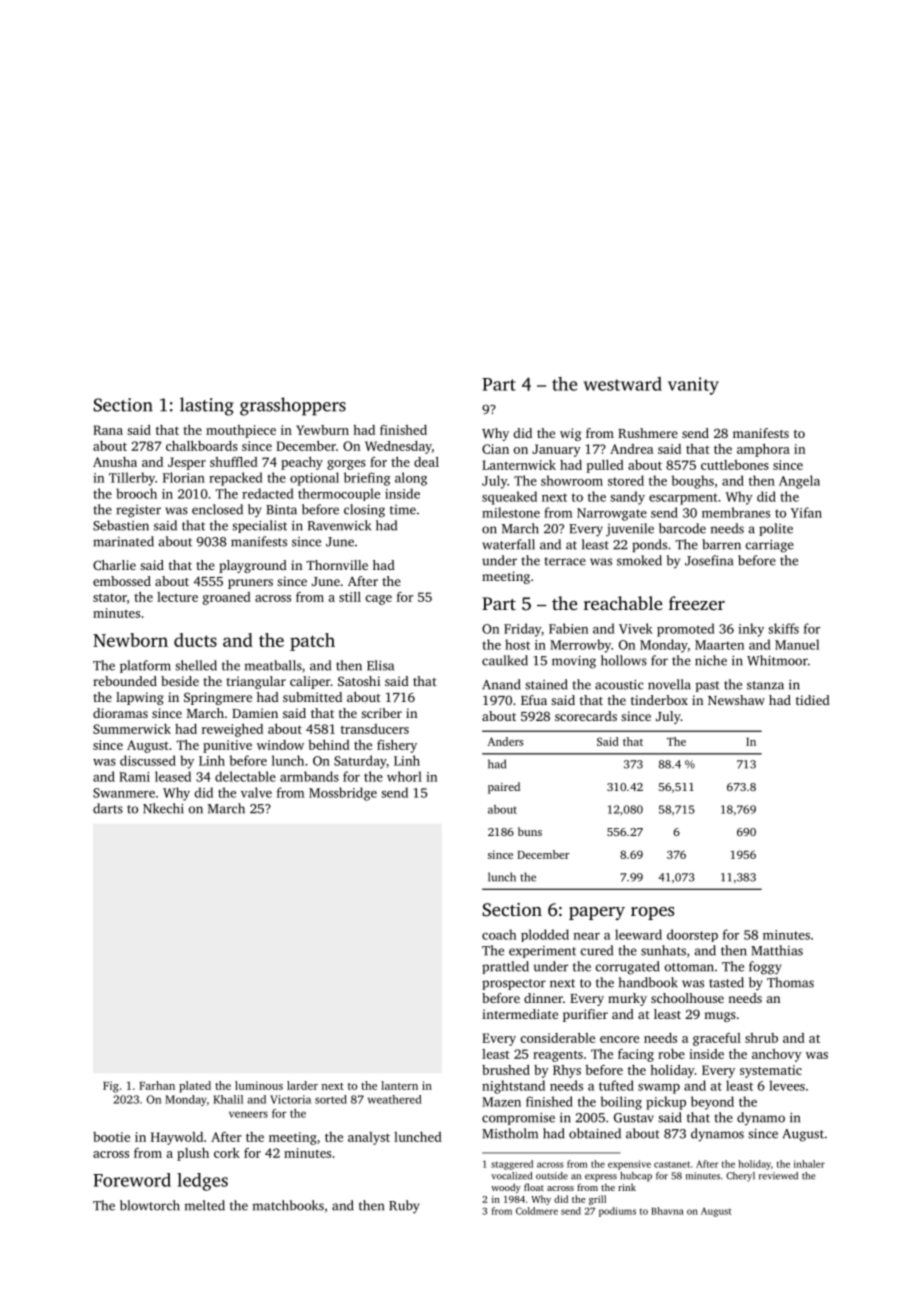  Describe the element at coordinates (693, 386) in the image. I see `vanity` at that location.
